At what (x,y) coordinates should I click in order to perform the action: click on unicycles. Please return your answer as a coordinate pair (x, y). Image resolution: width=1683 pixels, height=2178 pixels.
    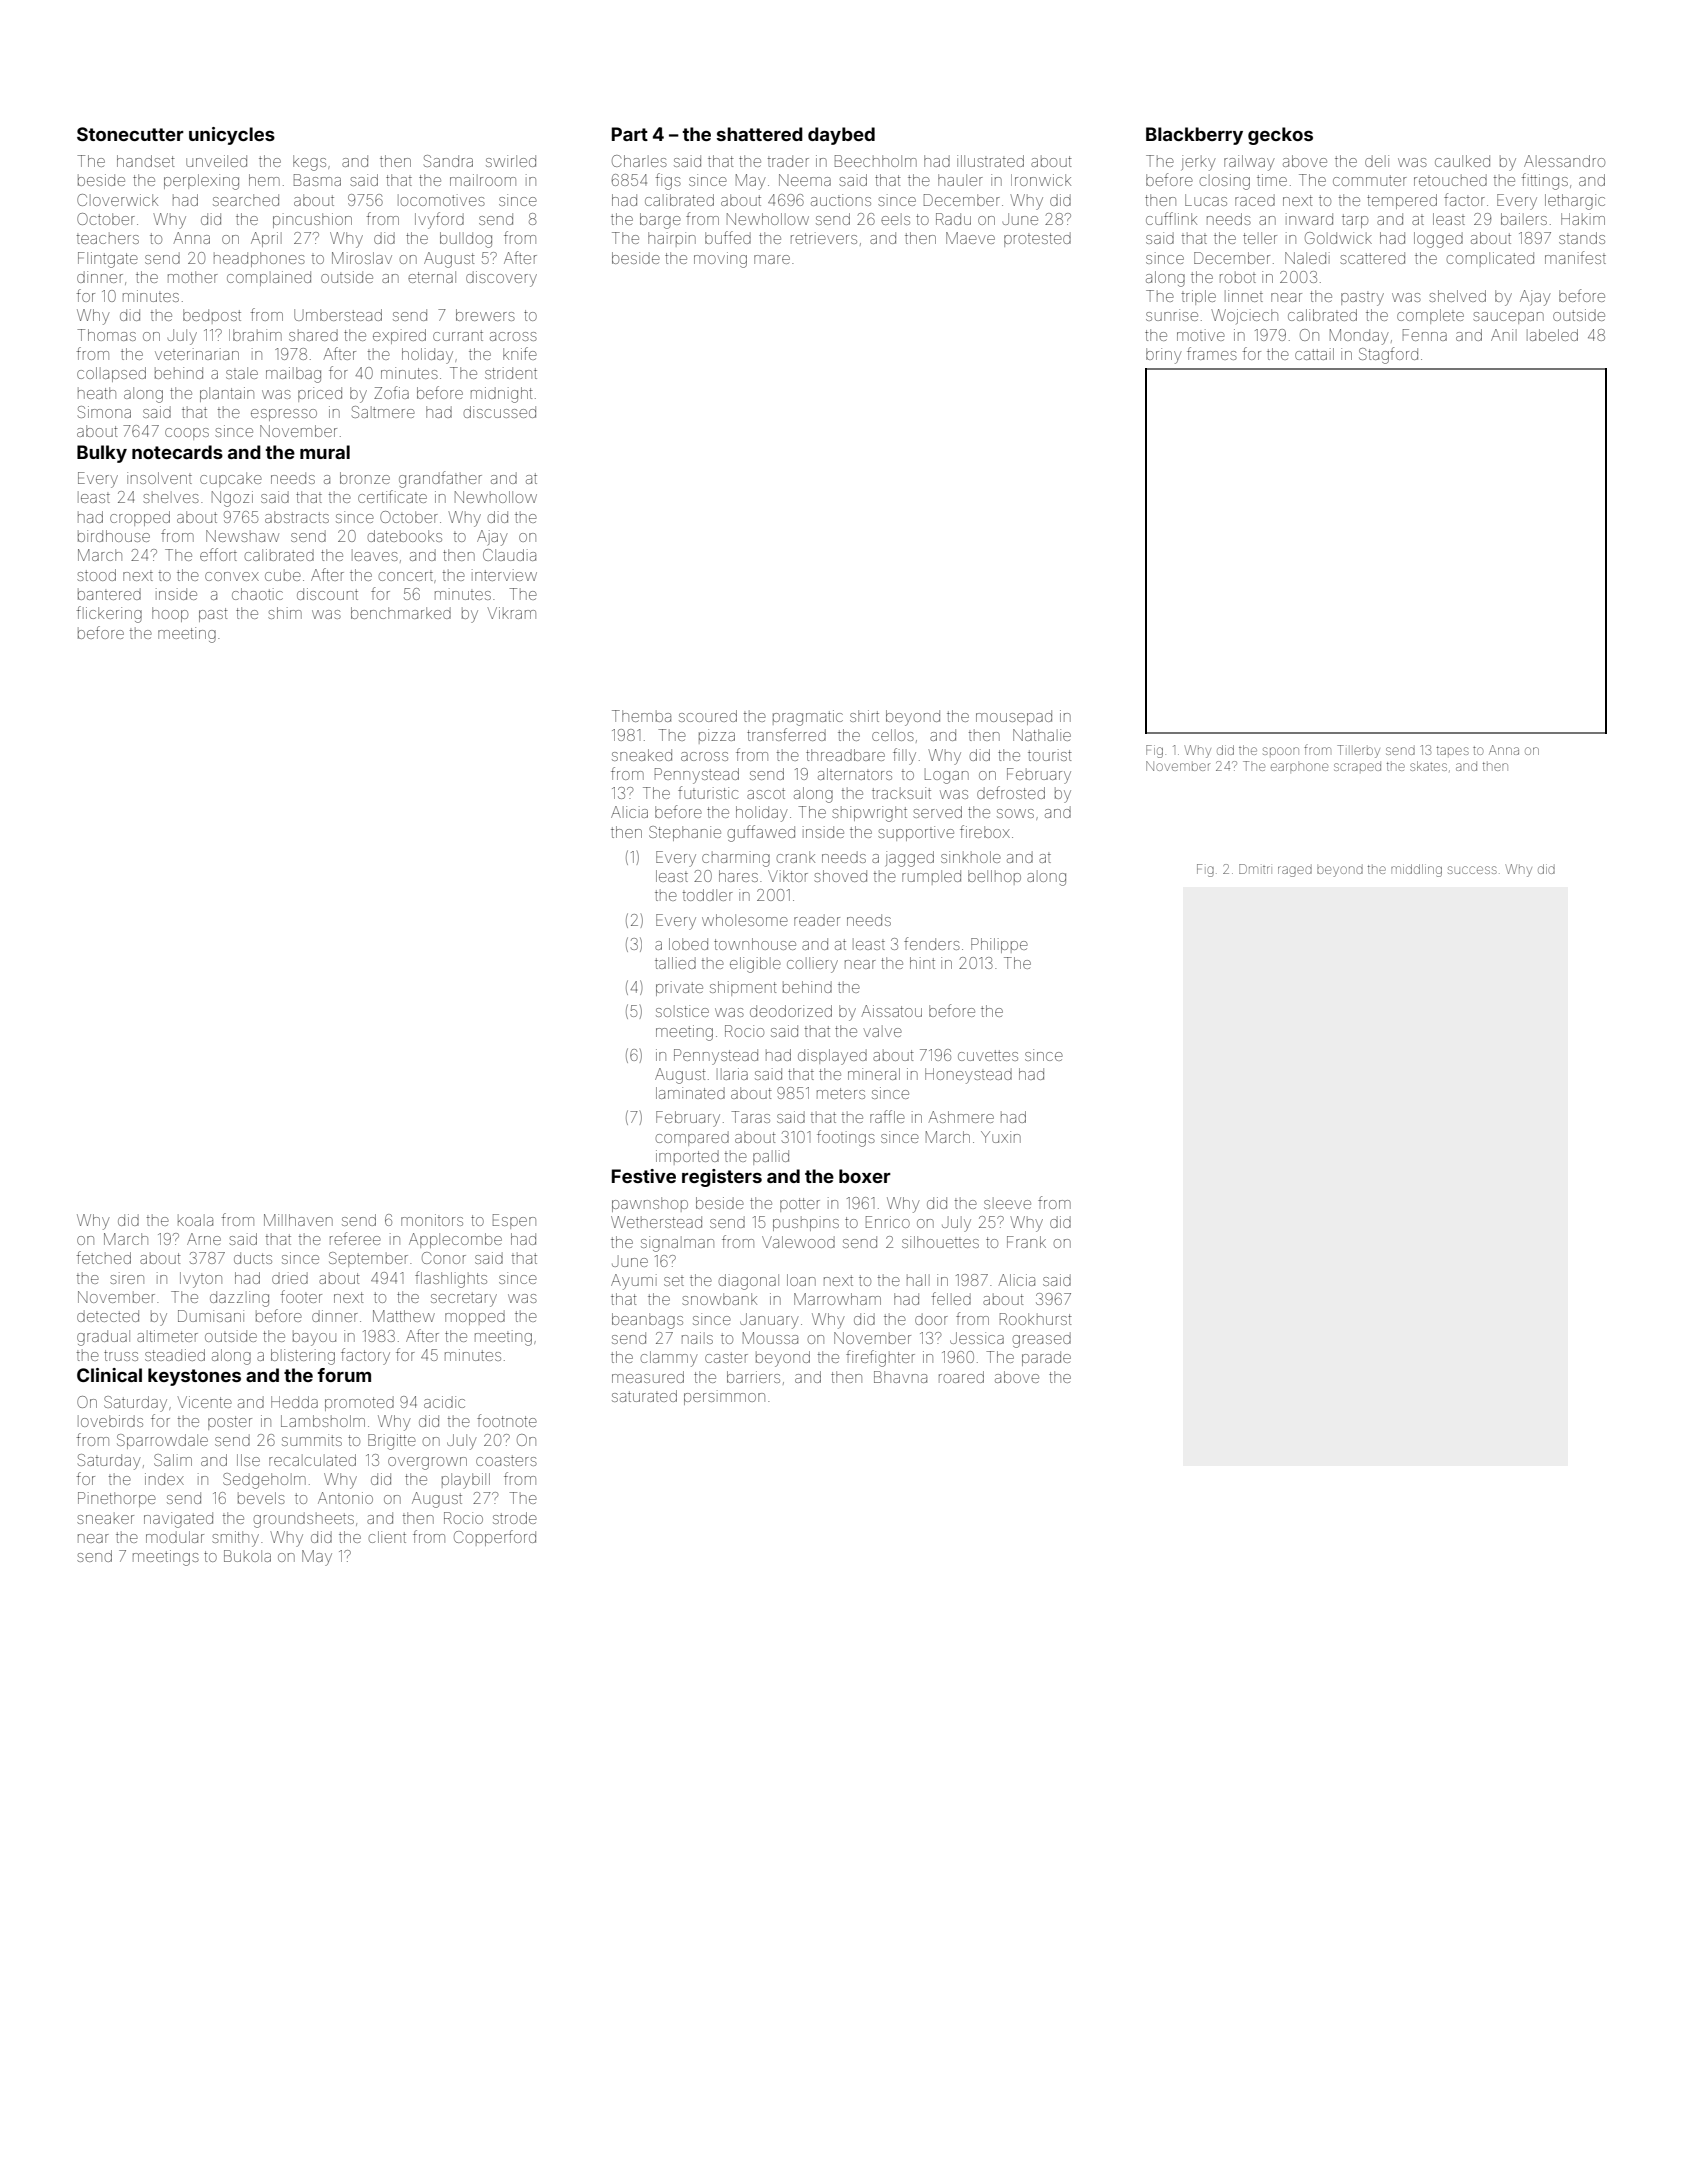
    Looking at the image, I should click on (232, 136).
